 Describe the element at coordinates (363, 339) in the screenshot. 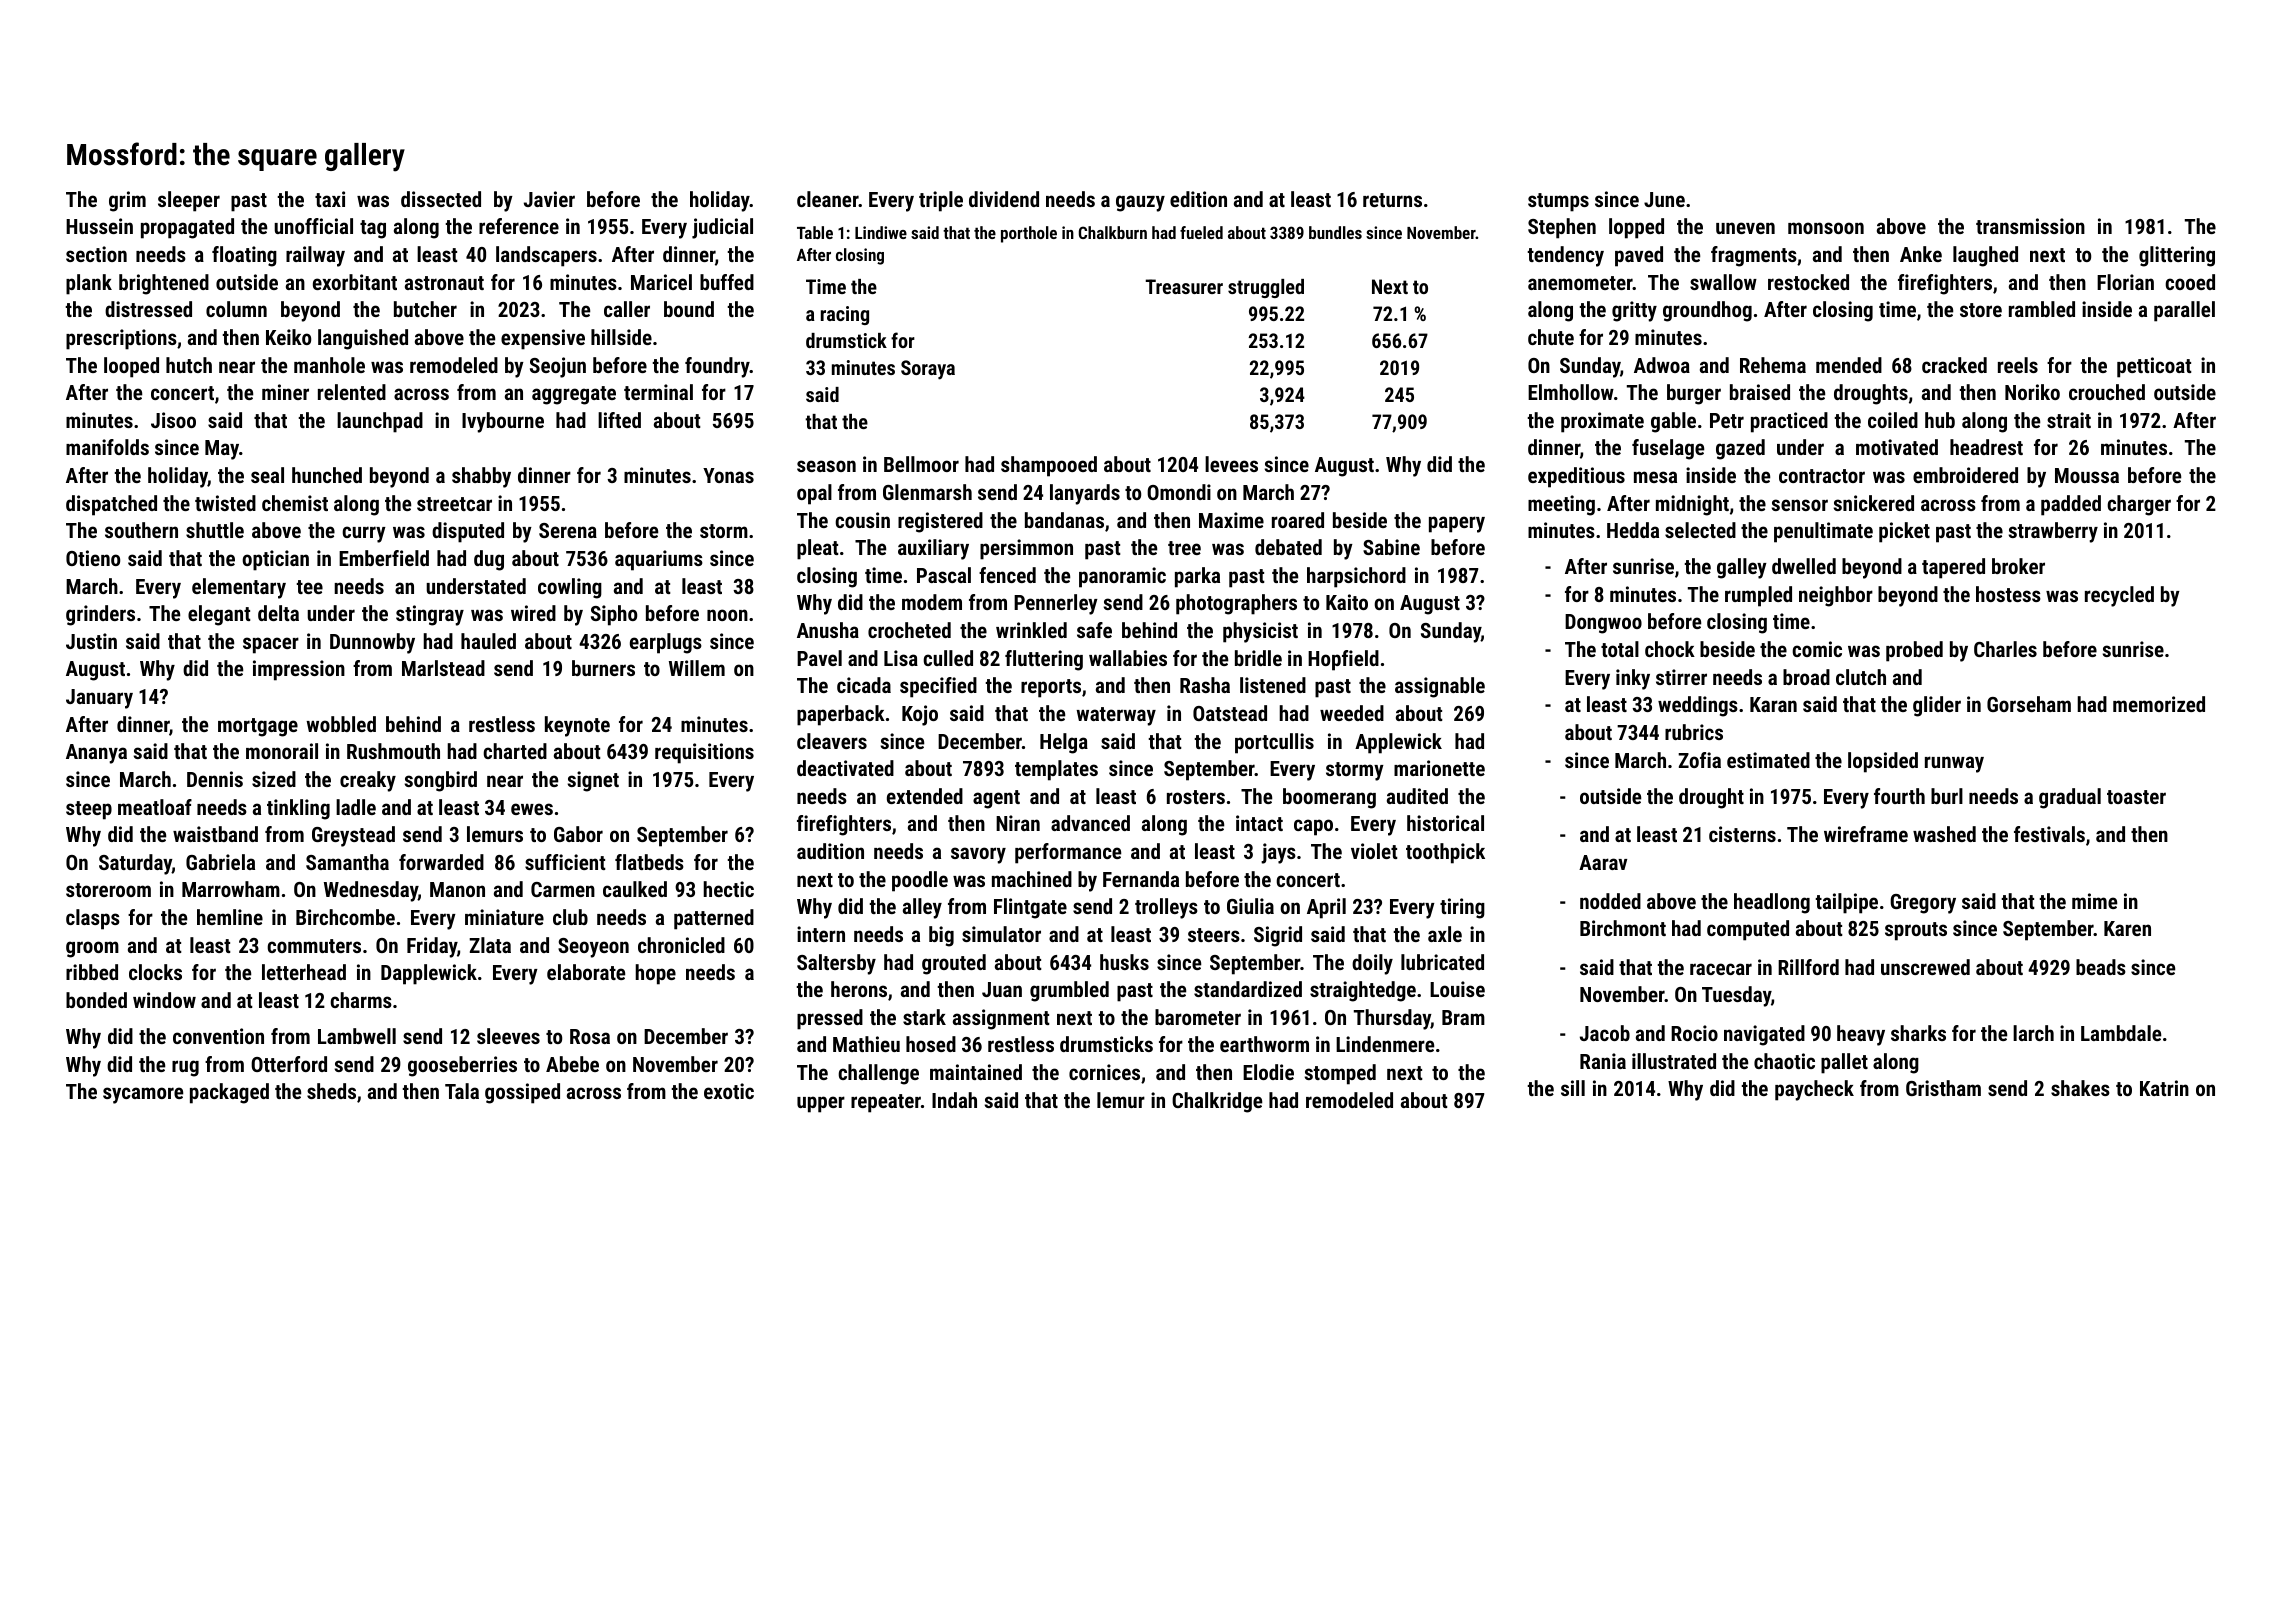

I see `languished` at that location.
